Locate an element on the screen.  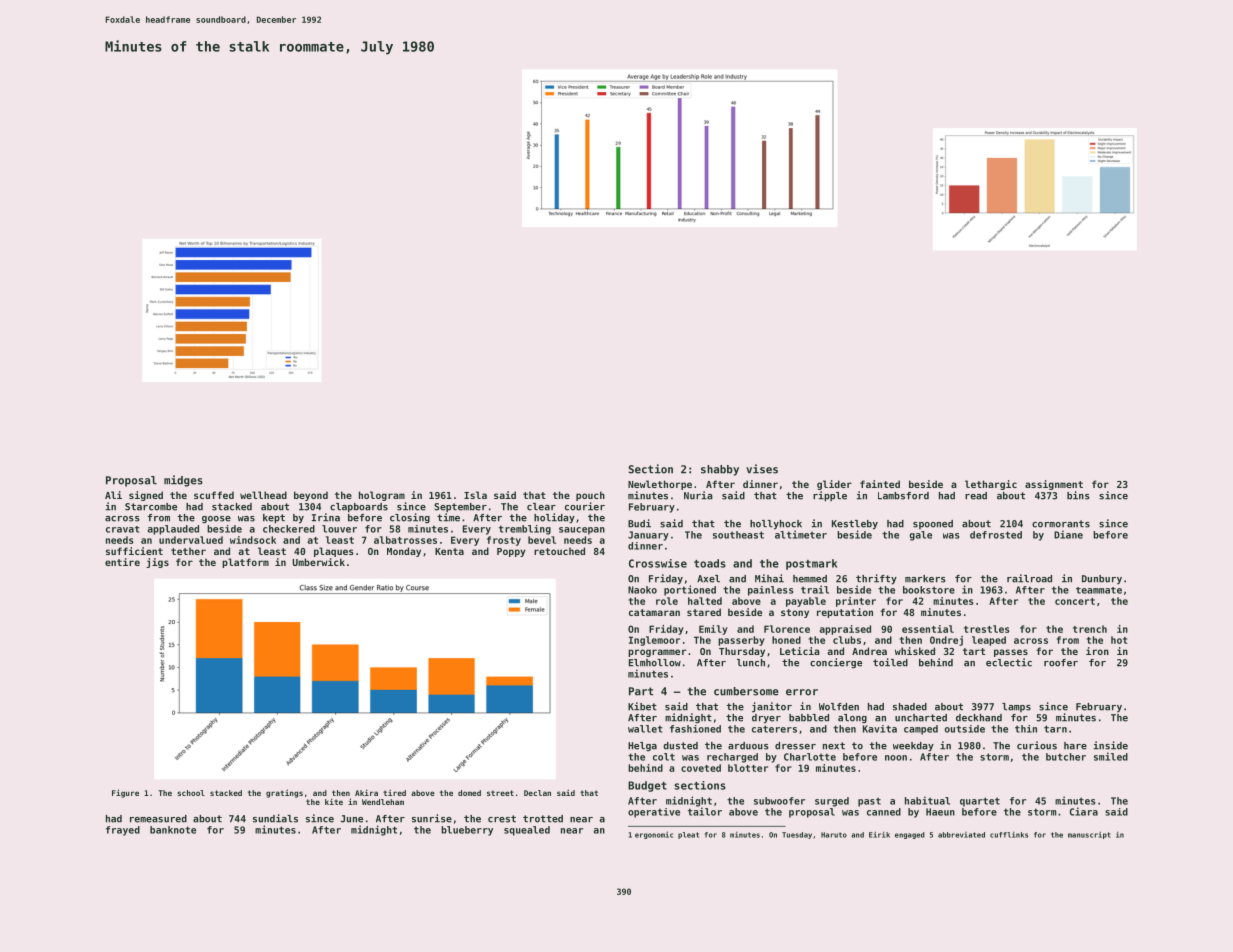
Poppy is located at coordinates (511, 552).
